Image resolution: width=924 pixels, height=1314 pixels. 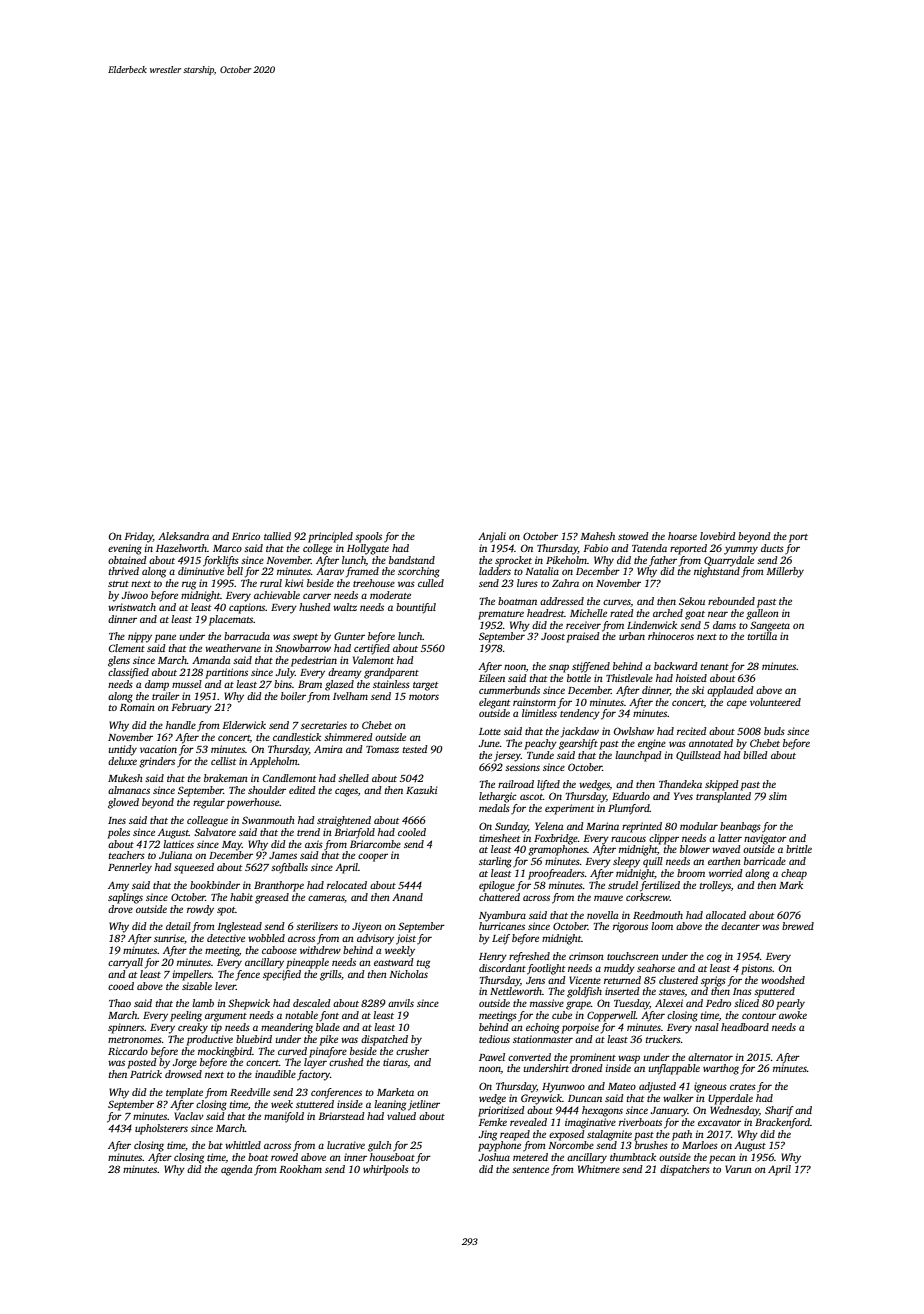 What do you see at coordinates (501, 615) in the screenshot?
I see `premature` at bounding box center [501, 615].
